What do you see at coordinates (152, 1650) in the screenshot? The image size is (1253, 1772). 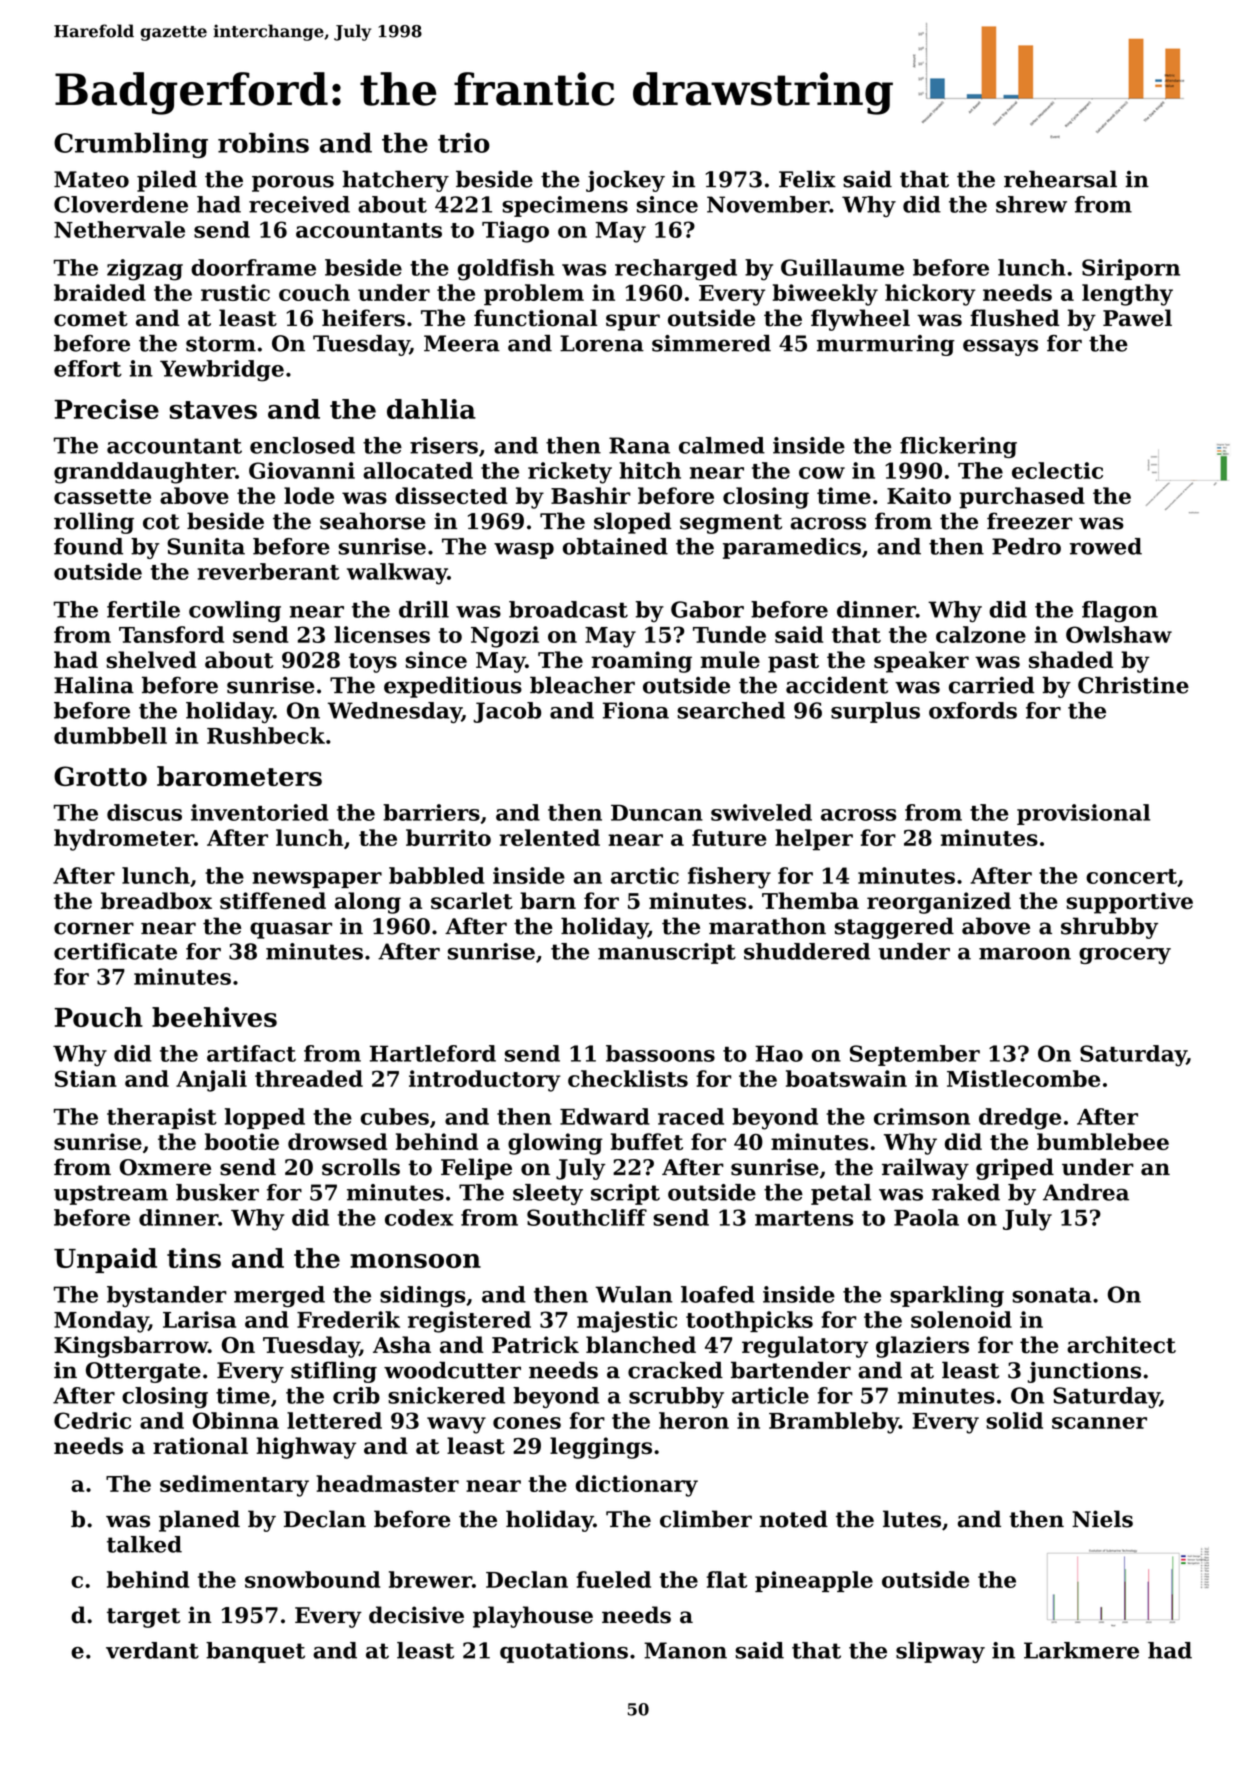 I see `verdant` at bounding box center [152, 1650].
